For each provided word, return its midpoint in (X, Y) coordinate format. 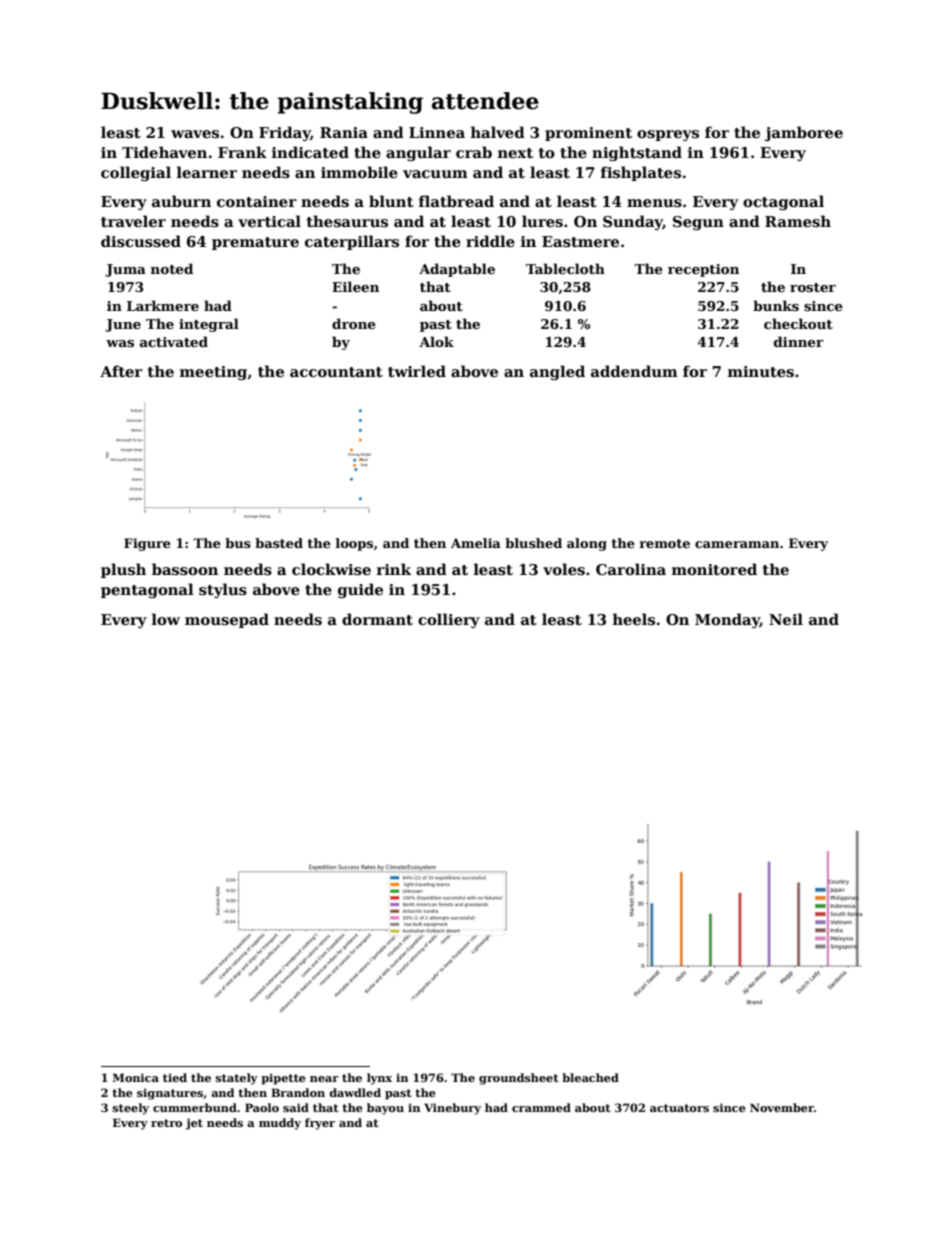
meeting (213, 373)
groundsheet (519, 1079)
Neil (786, 619)
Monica (136, 1077)
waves (195, 134)
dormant (377, 619)
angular (418, 153)
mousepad (227, 620)
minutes (761, 371)
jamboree (804, 133)
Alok (436, 341)
